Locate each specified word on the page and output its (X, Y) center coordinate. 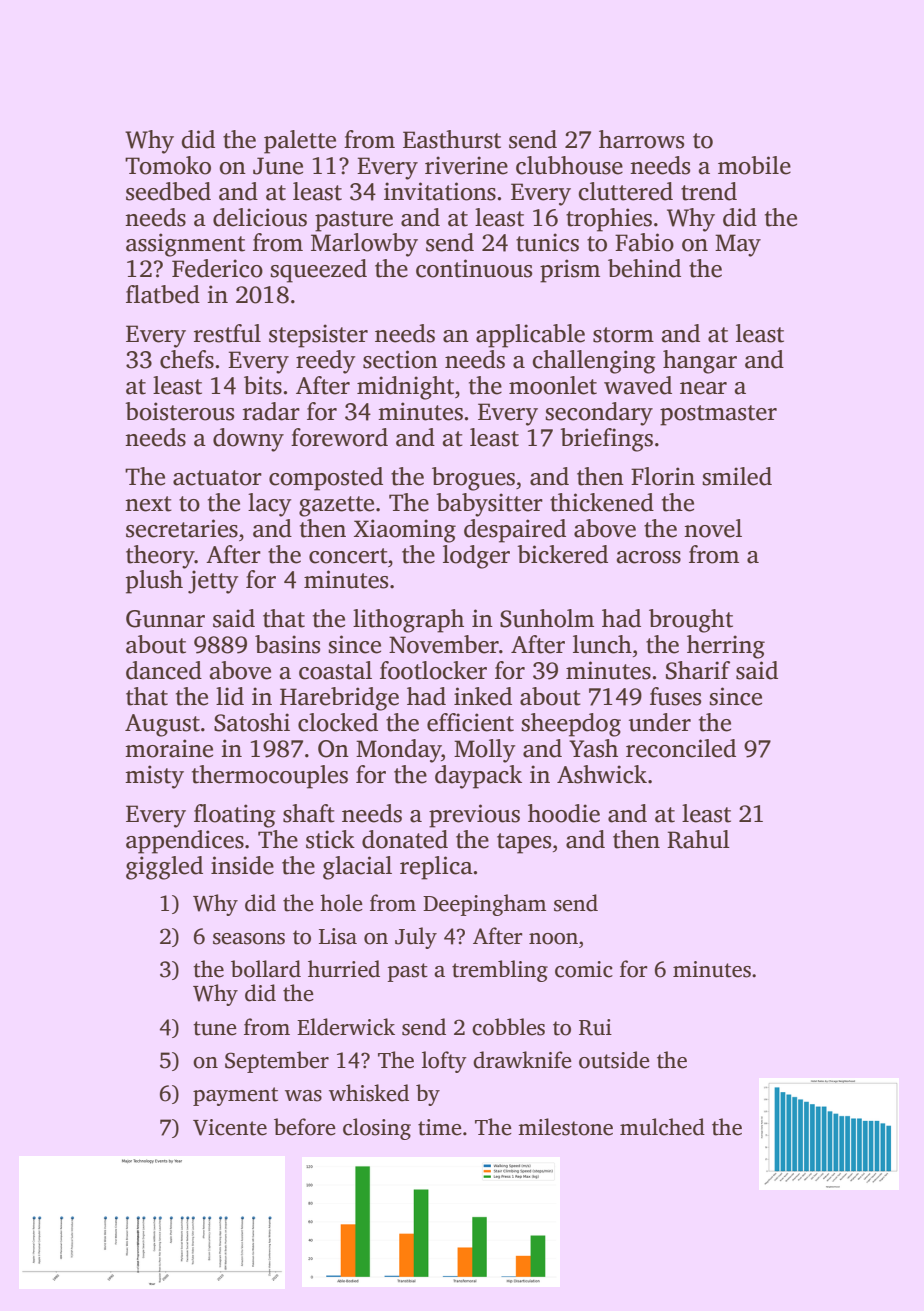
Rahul (698, 839)
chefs (187, 359)
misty (154, 777)
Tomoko (168, 165)
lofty (444, 1062)
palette (300, 142)
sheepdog (571, 725)
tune (215, 1028)
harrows (641, 139)
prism (570, 271)
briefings (606, 440)
